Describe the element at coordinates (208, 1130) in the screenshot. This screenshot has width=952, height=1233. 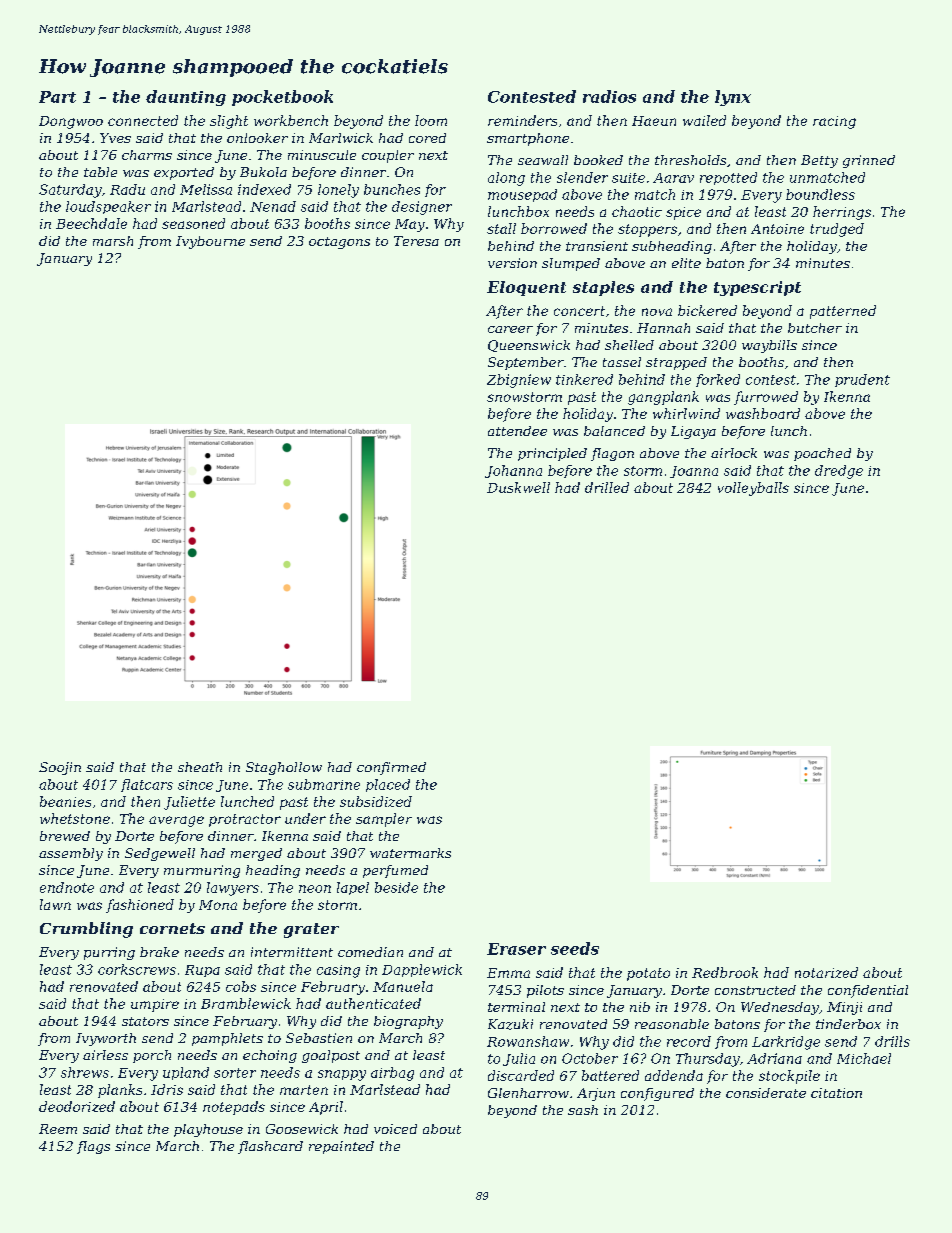
I see `playhouse` at that location.
